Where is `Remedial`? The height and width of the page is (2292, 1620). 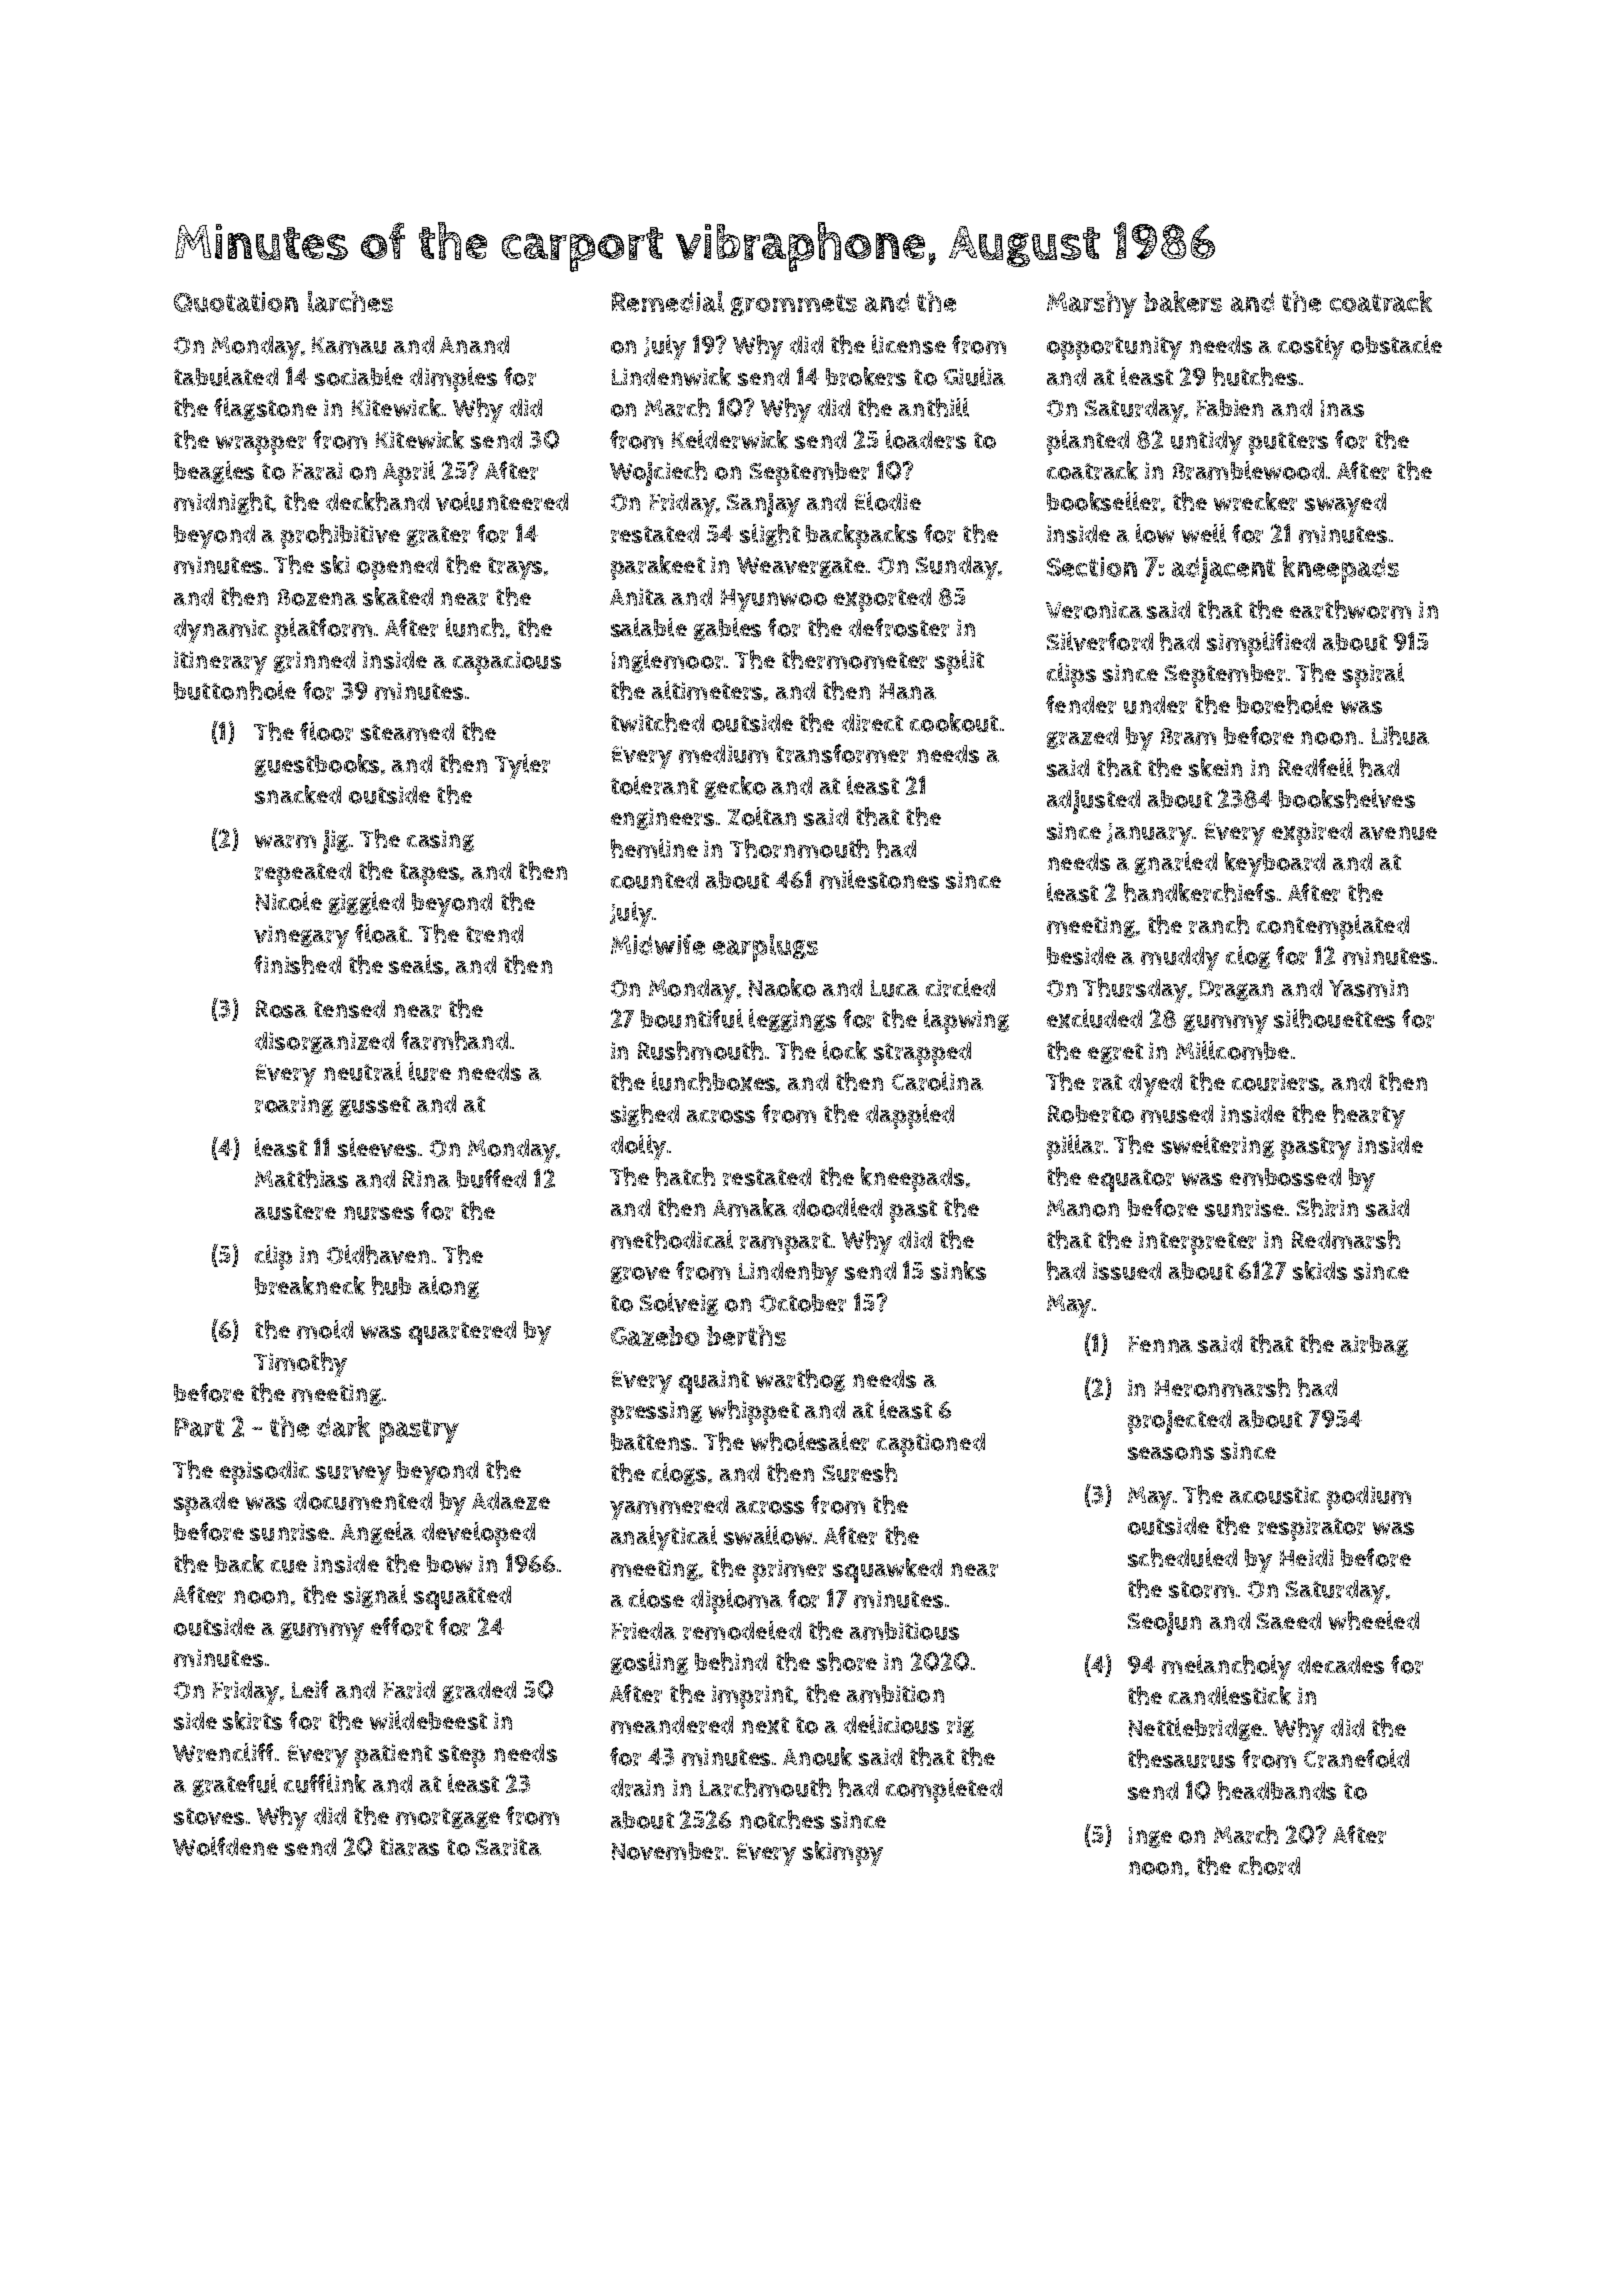 Remedial is located at coordinates (668, 301).
